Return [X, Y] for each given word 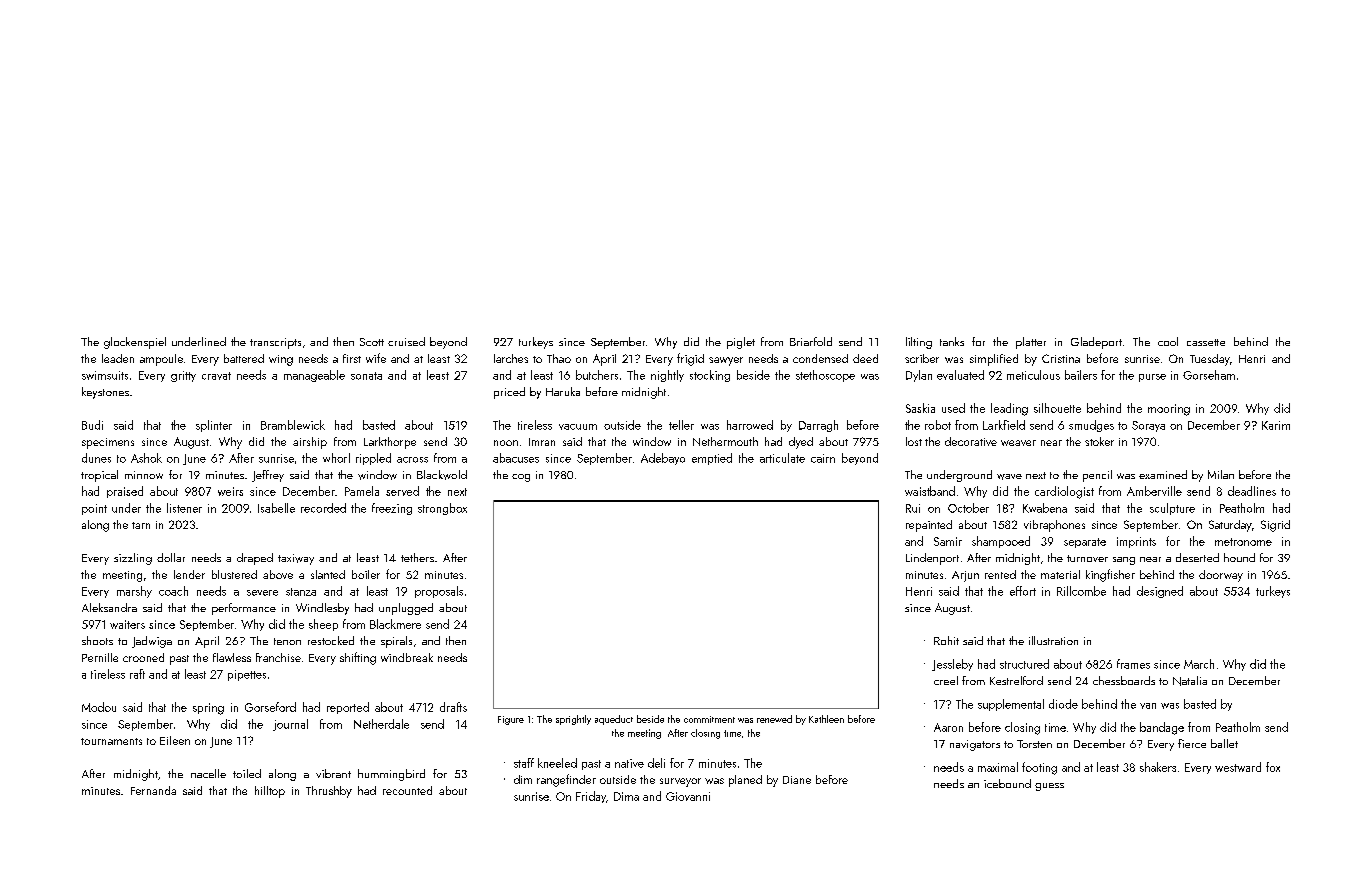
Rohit [946, 640]
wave [1009, 477]
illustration [1053, 640]
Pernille [100, 657]
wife [376, 358]
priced [509, 393]
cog [521, 478]
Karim [1276, 425]
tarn [141, 525]
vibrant [333, 773]
